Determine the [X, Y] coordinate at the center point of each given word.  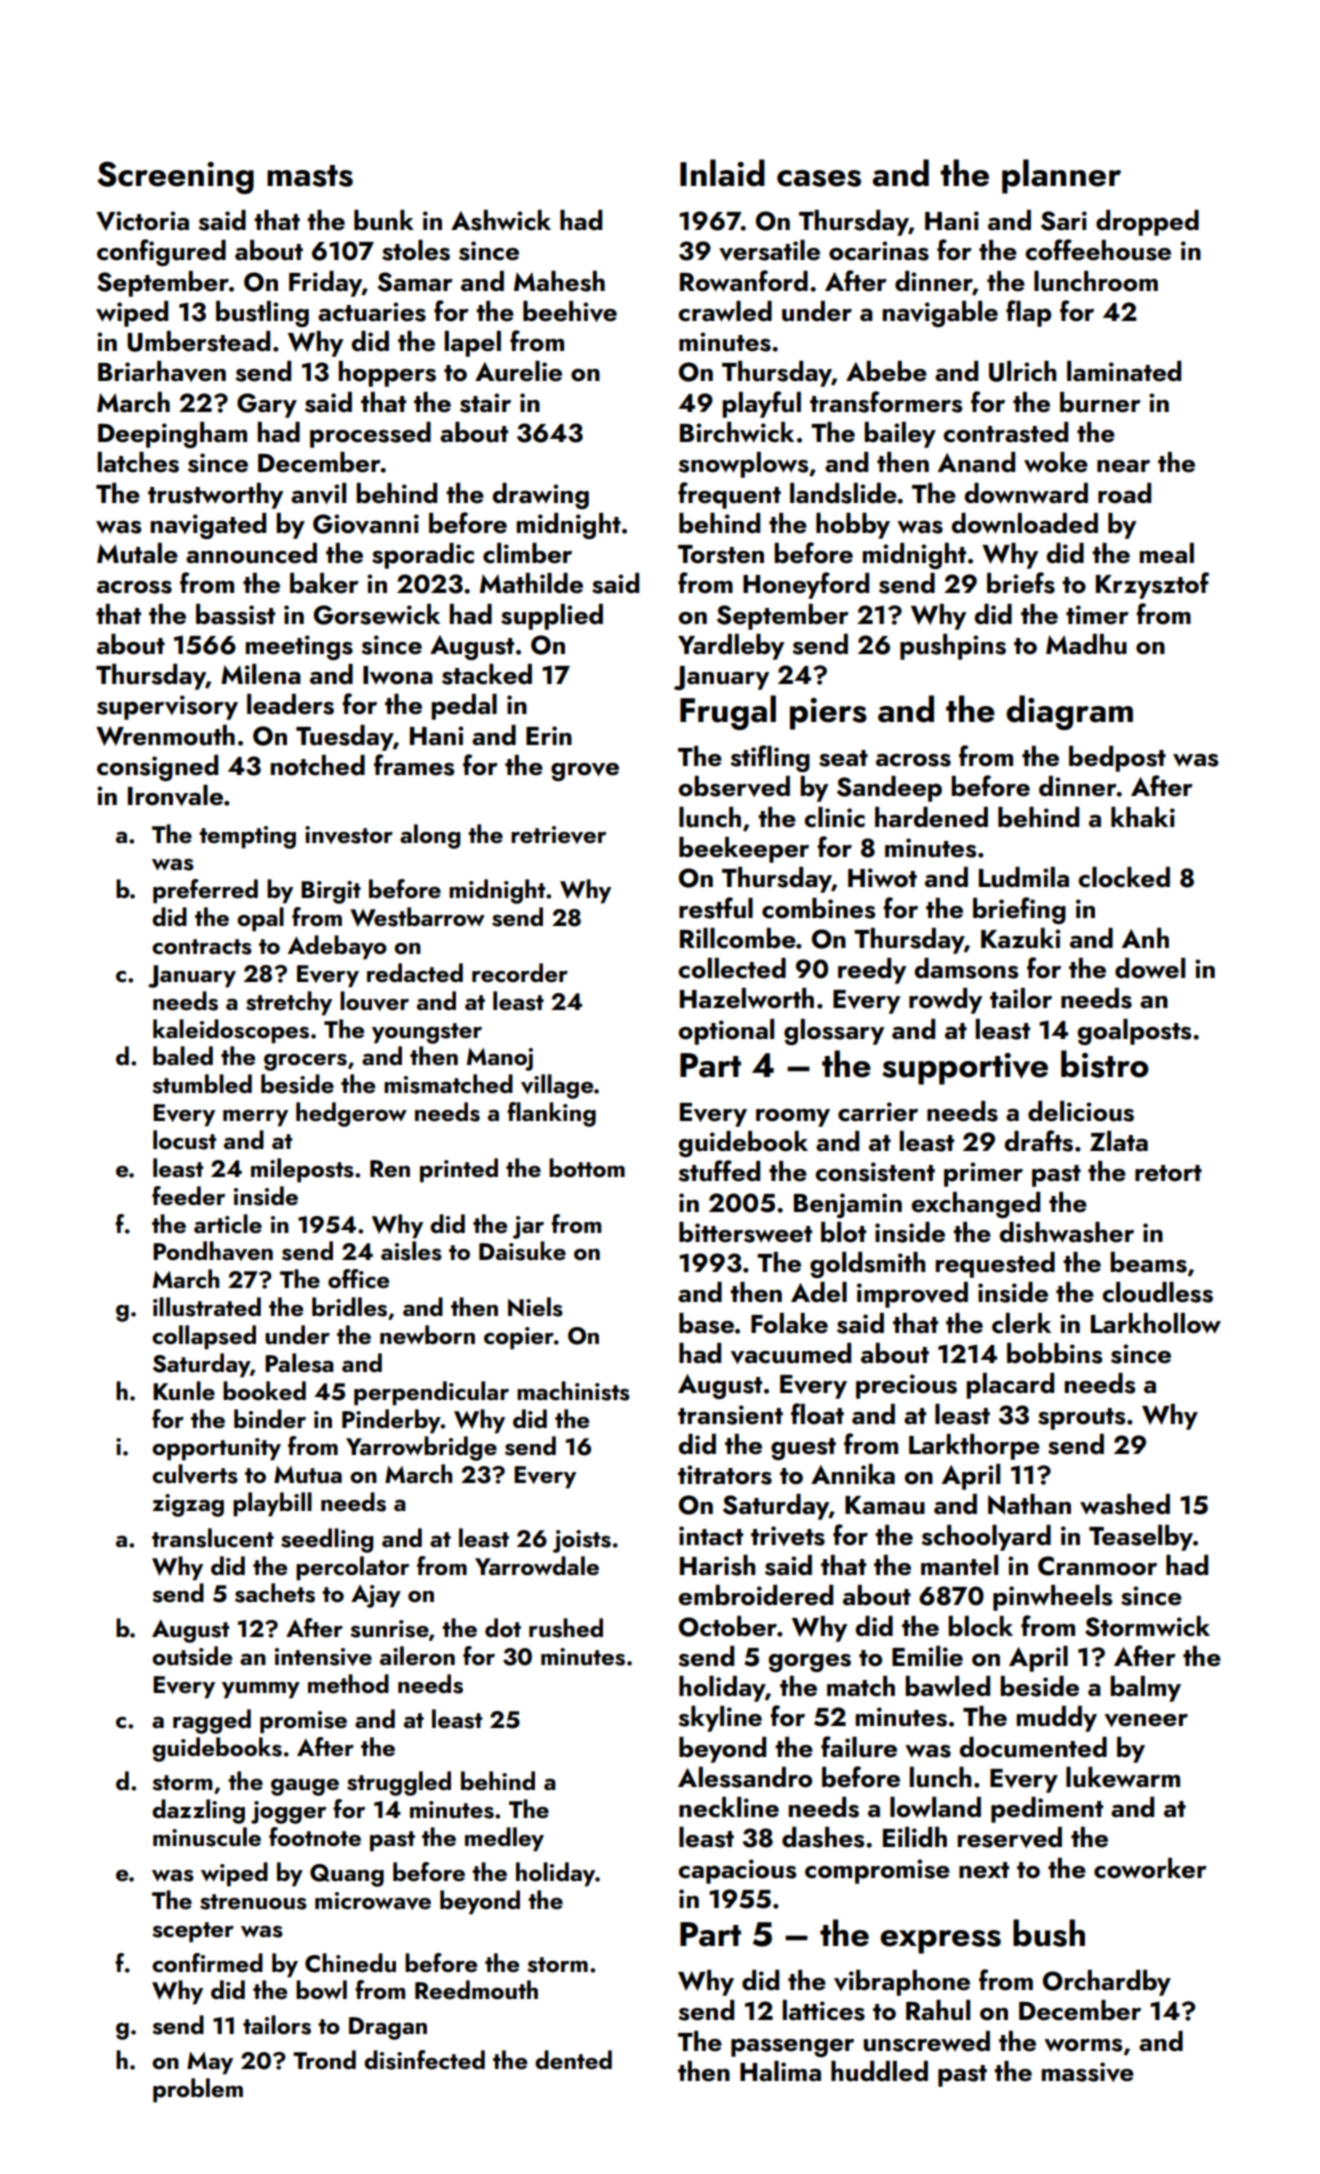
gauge [305, 1787]
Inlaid [722, 173]
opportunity [216, 1449]
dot [503, 1627]
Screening [175, 177]
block [980, 1626]
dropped [1147, 223]
